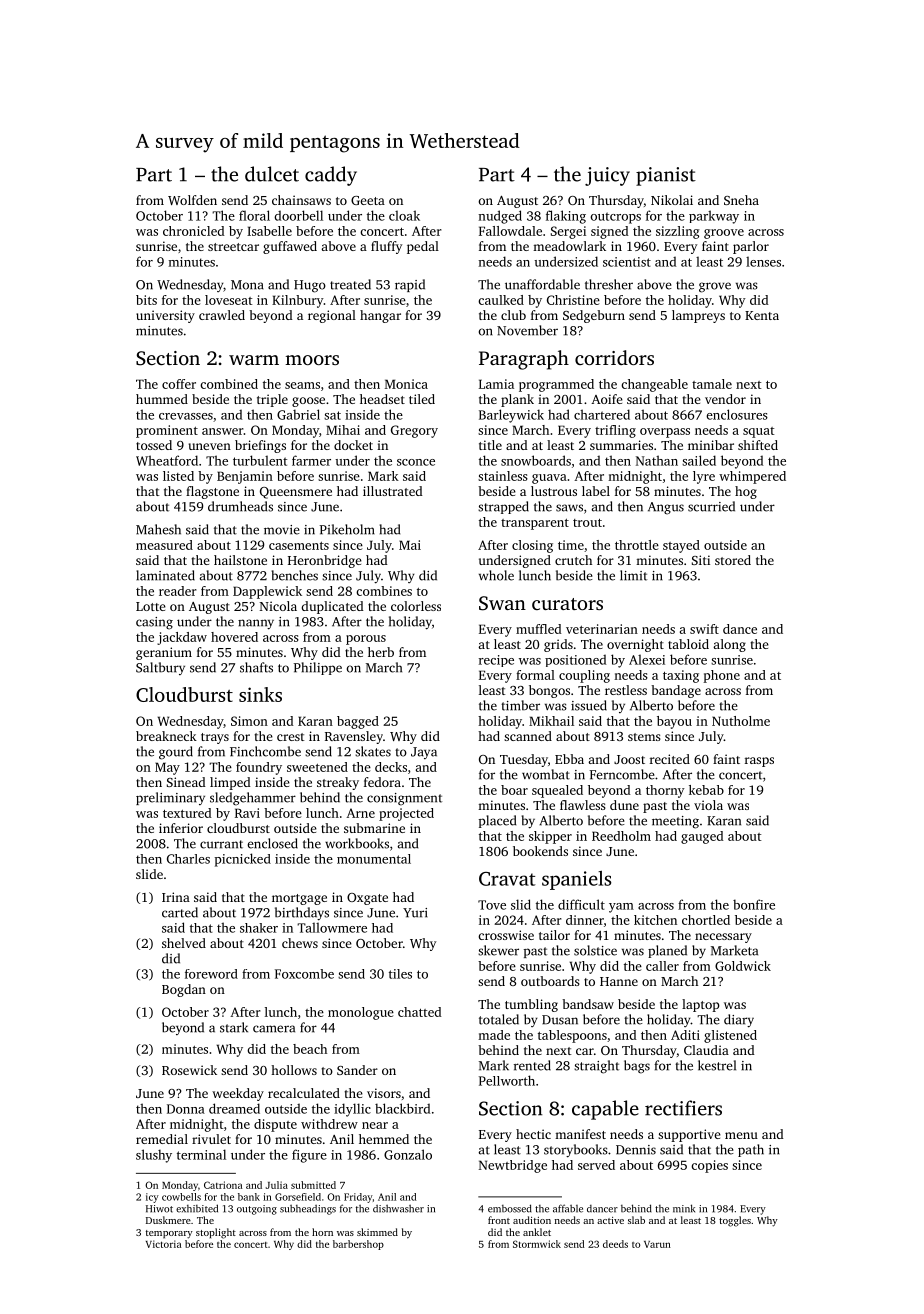 The width and height of the document is (924, 1314). I want to click on tablespoons, so click(572, 1036).
